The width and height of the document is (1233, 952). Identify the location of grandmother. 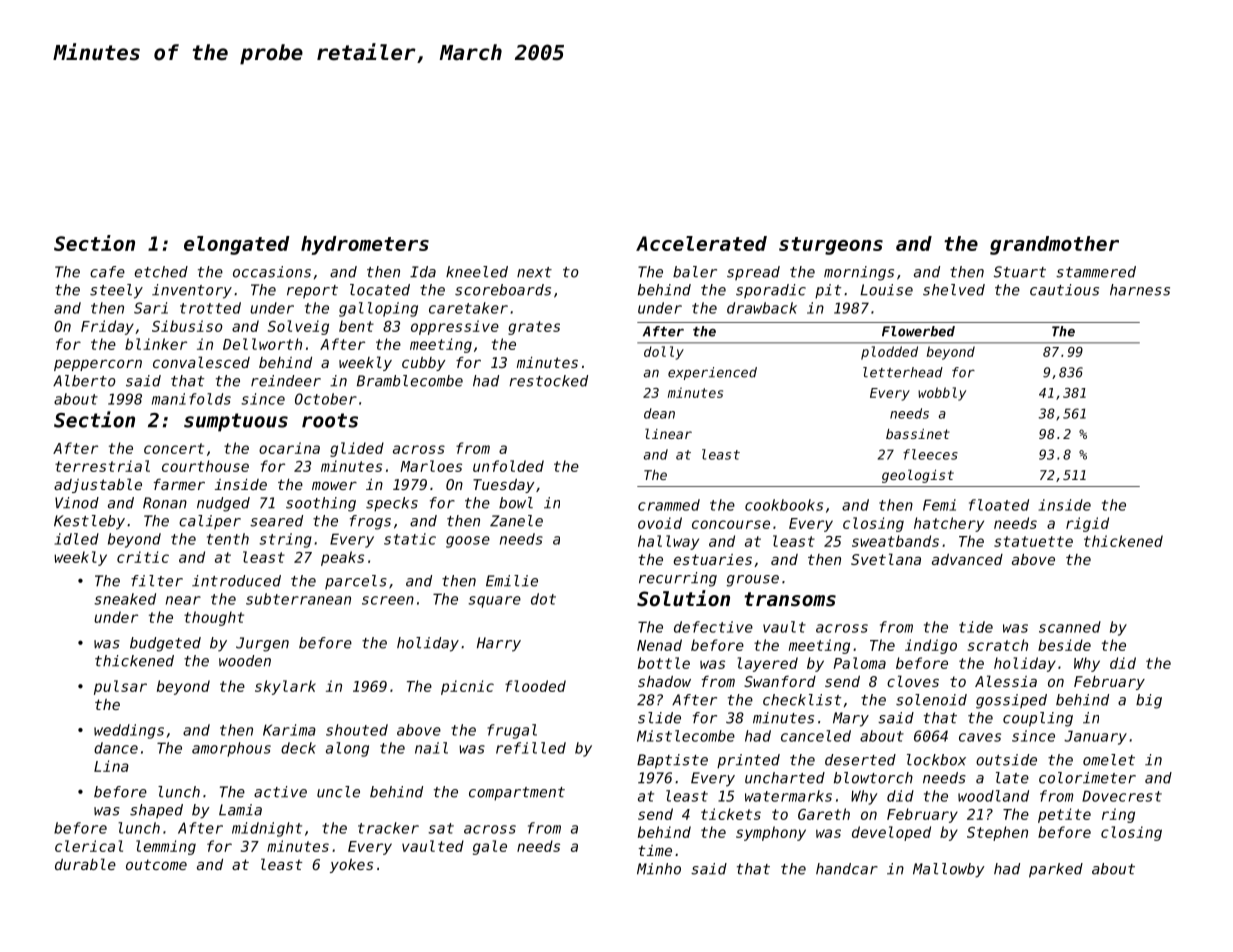
(1054, 245).
